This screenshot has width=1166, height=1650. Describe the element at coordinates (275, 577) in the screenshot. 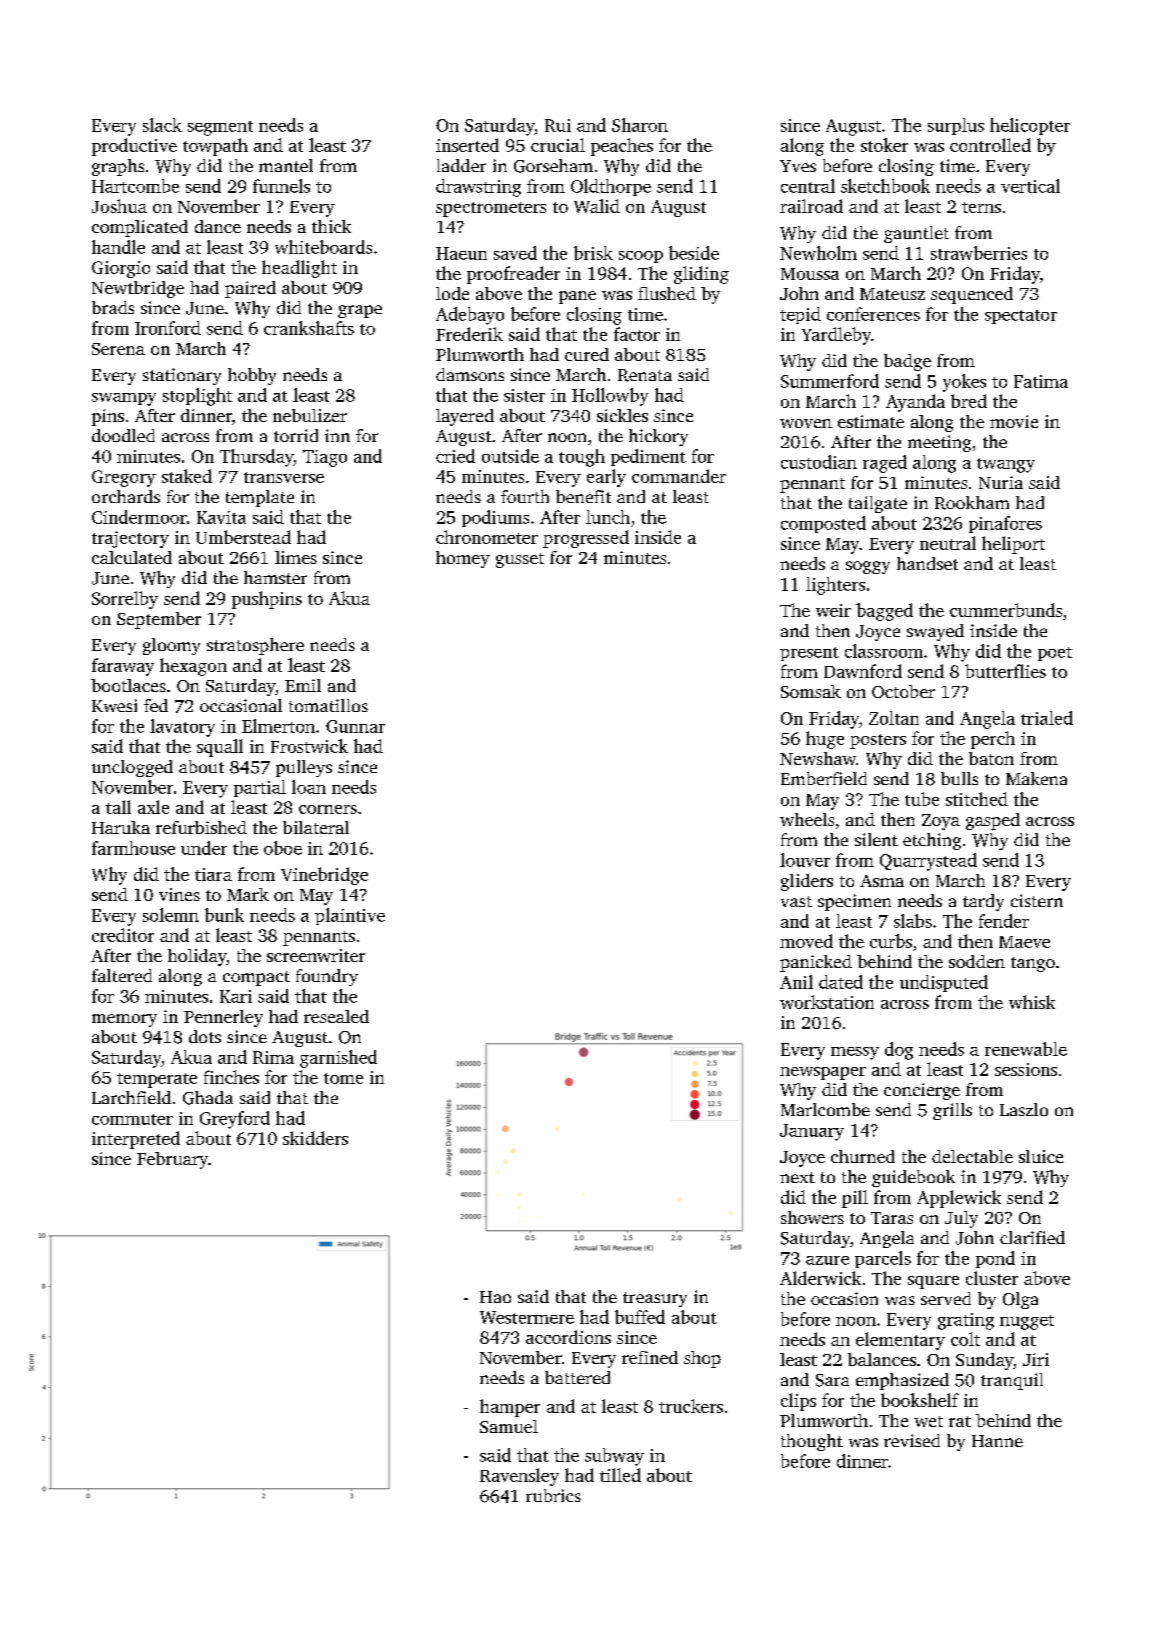

I see `hamster` at that location.
